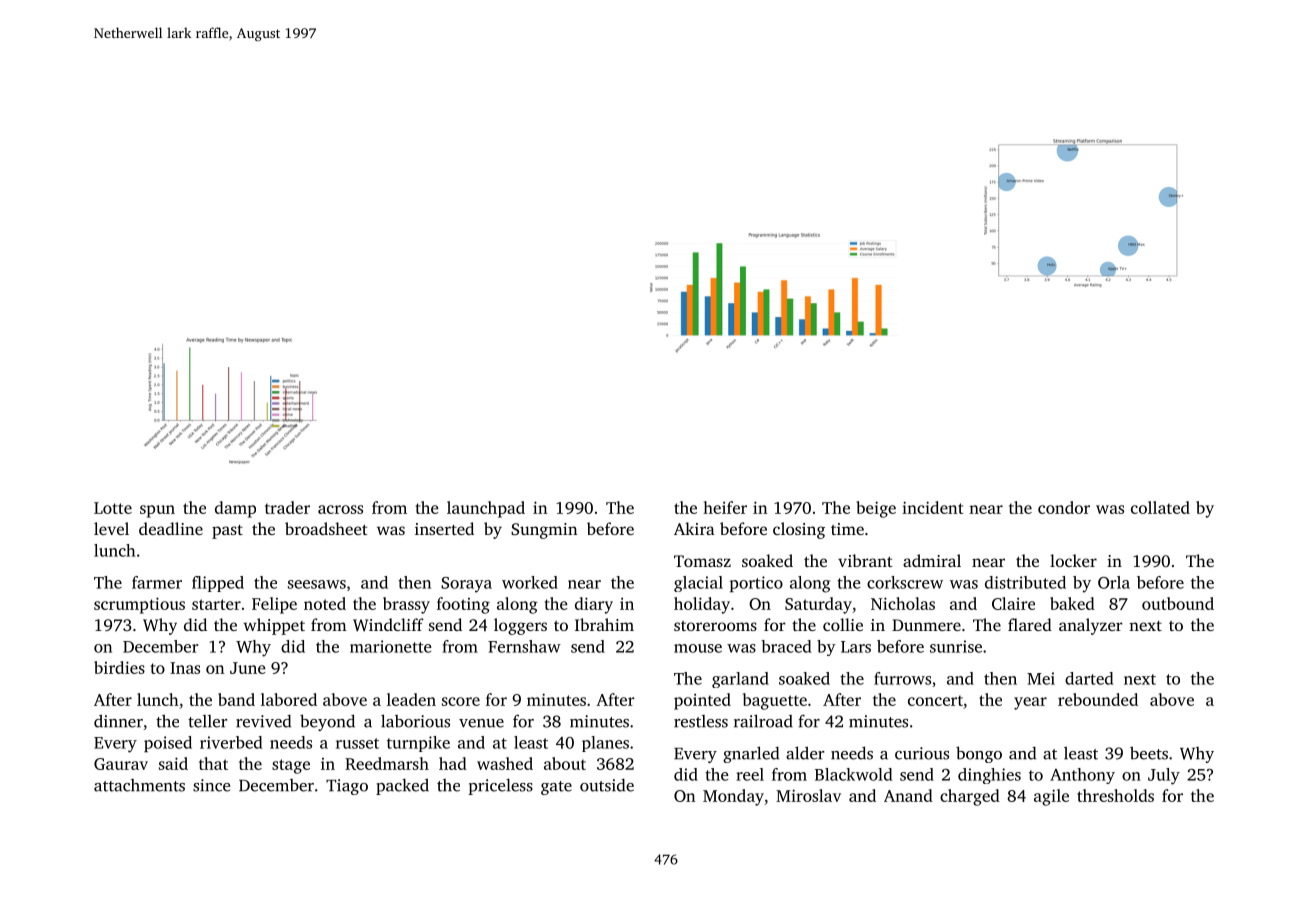  What do you see at coordinates (287, 507) in the page?
I see `trader` at bounding box center [287, 507].
